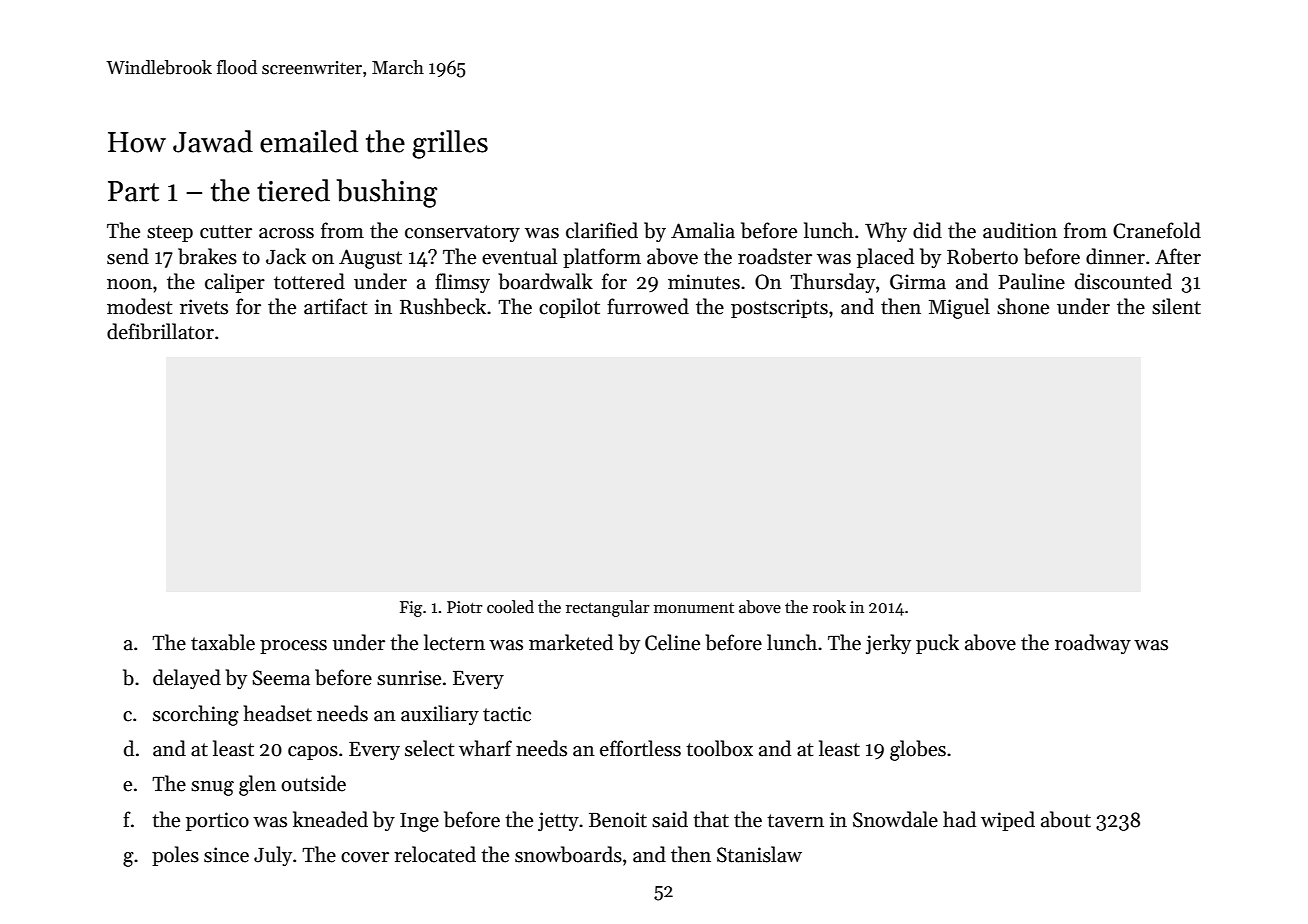  I want to click on kneaded, so click(330, 819).
